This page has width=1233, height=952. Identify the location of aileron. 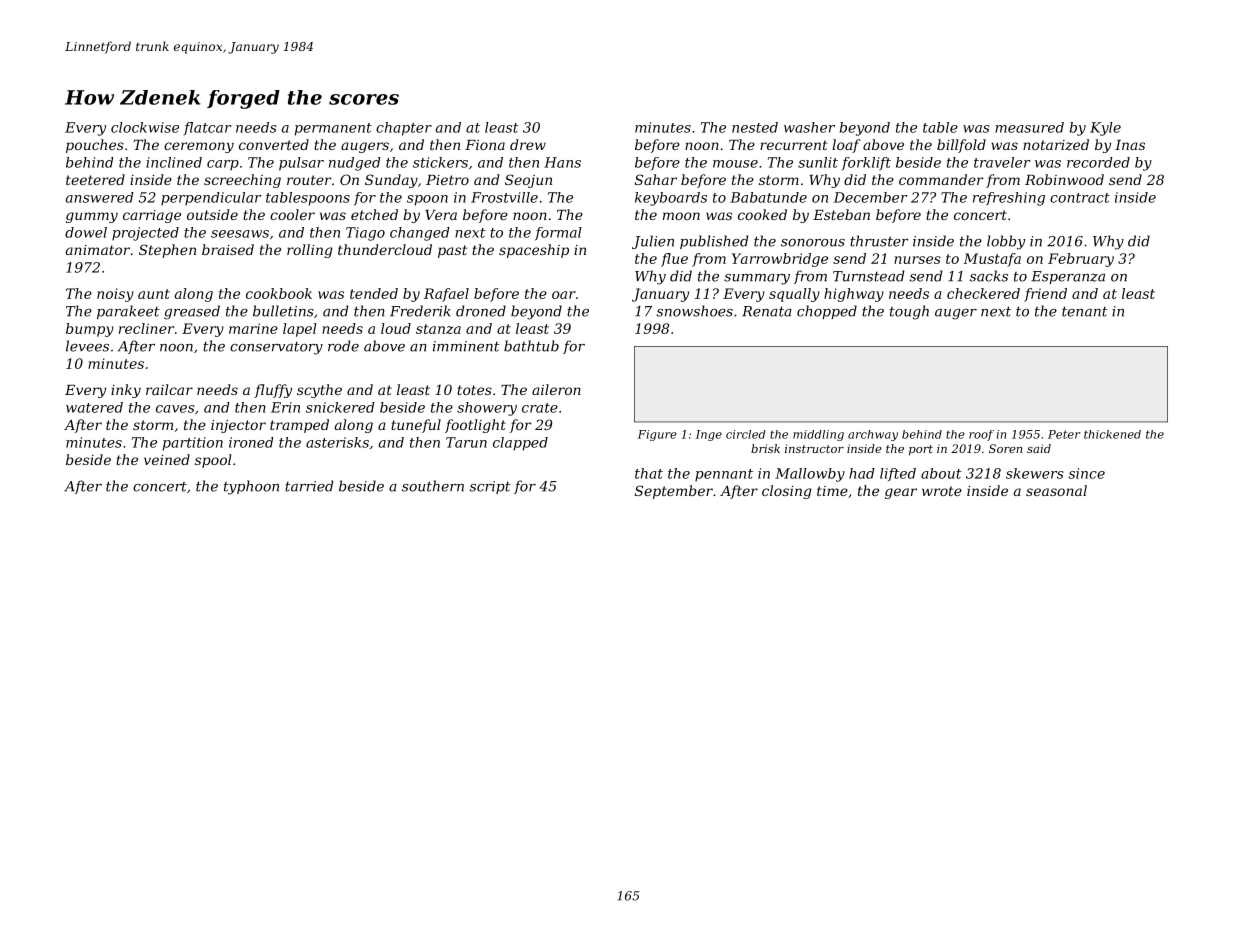
(556, 389).
